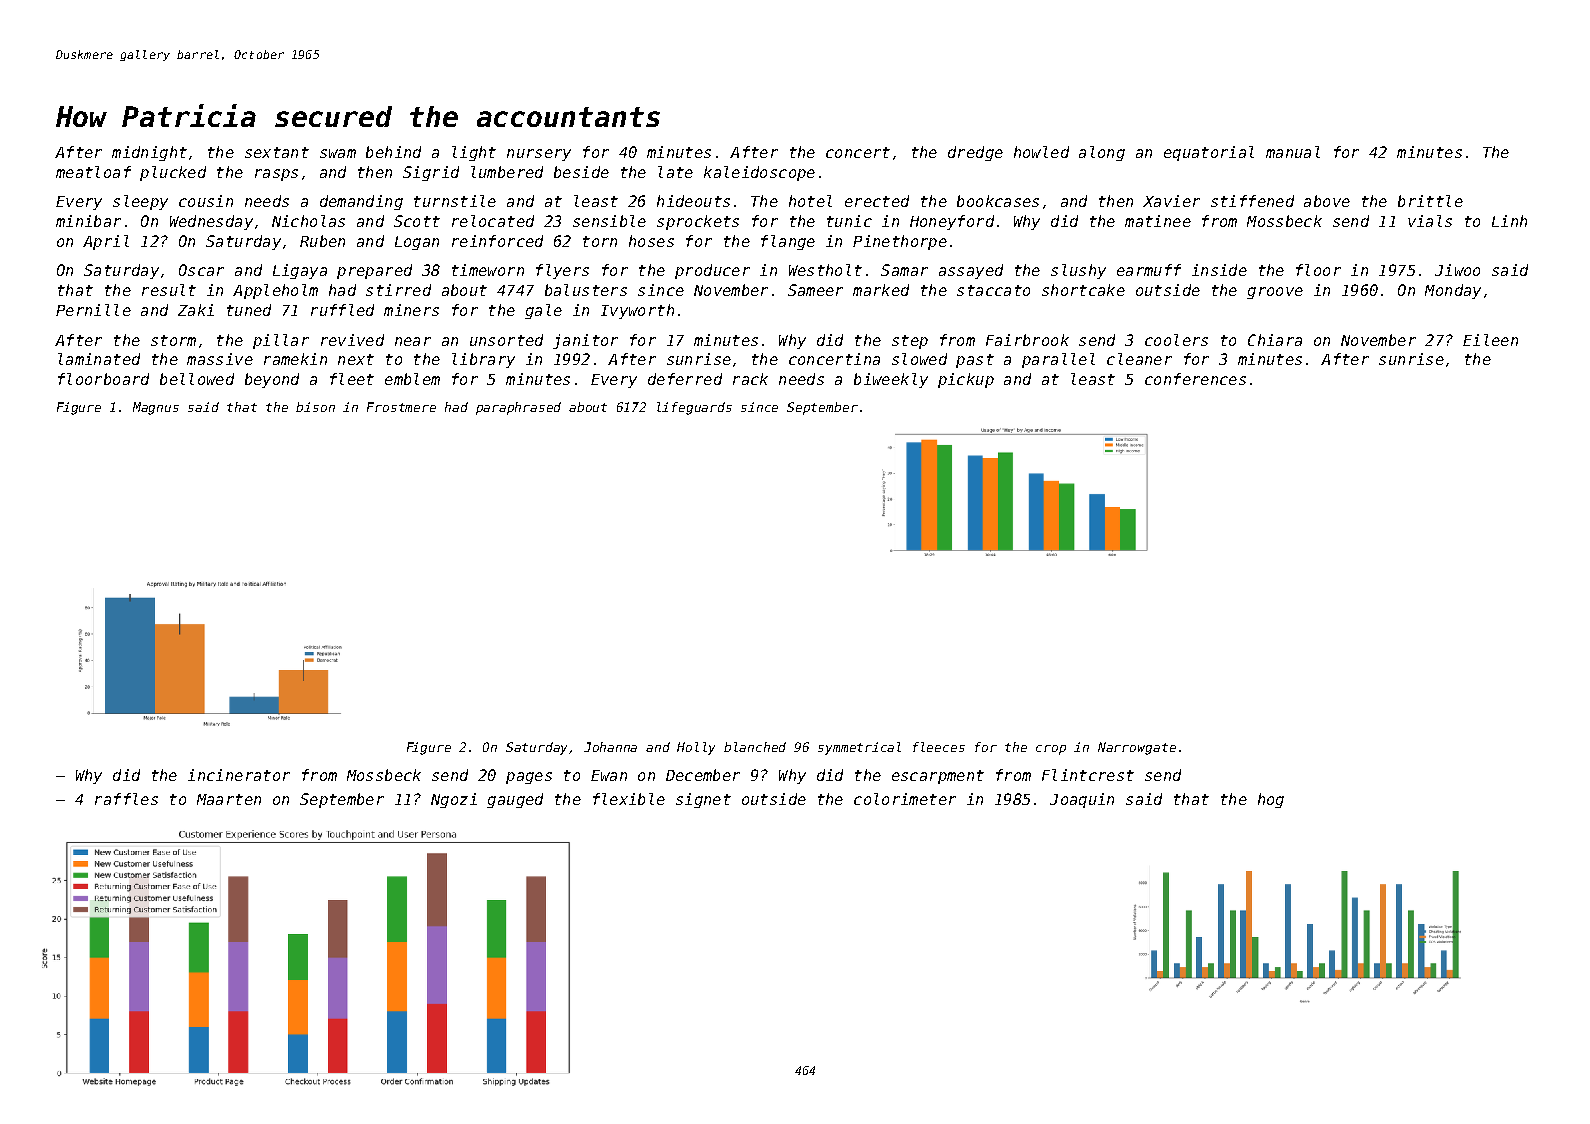  Describe the element at coordinates (88, 221) in the image. I see `minibar` at that location.
